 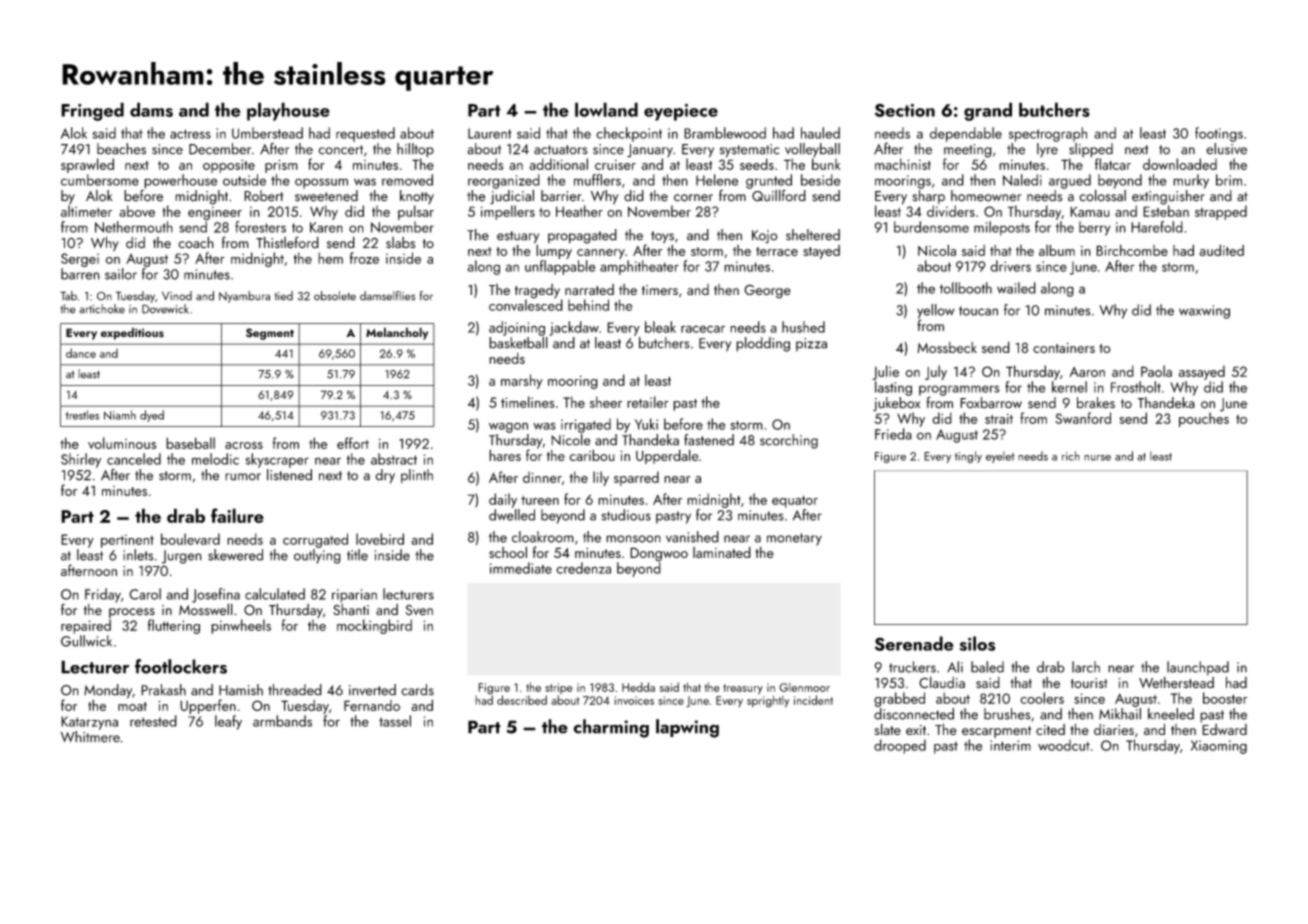 What do you see at coordinates (90, 737) in the page?
I see `Whitmere` at bounding box center [90, 737].
